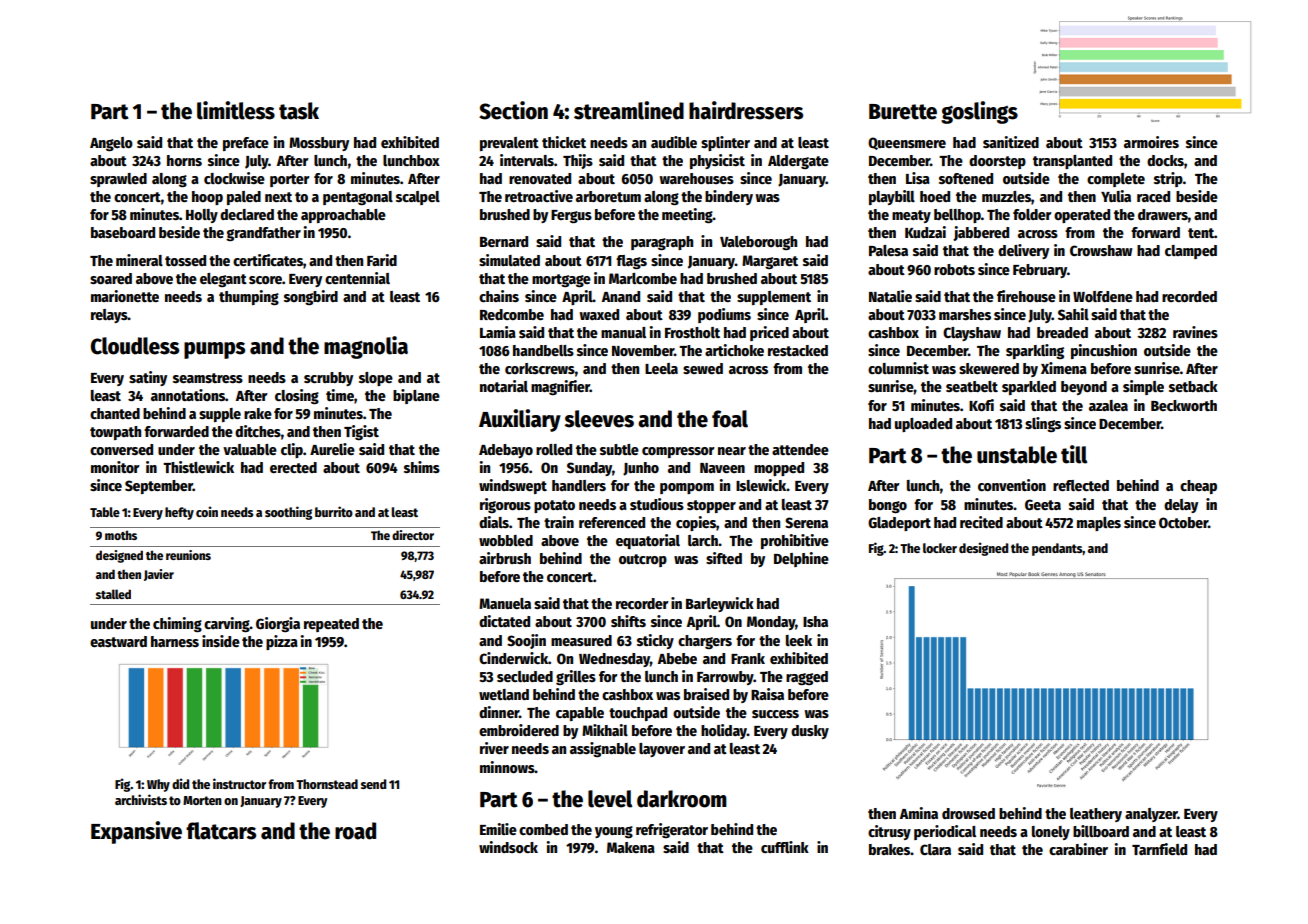 The height and width of the screenshot is (924, 1308). What do you see at coordinates (355, 831) in the screenshot?
I see `road` at bounding box center [355, 831].
